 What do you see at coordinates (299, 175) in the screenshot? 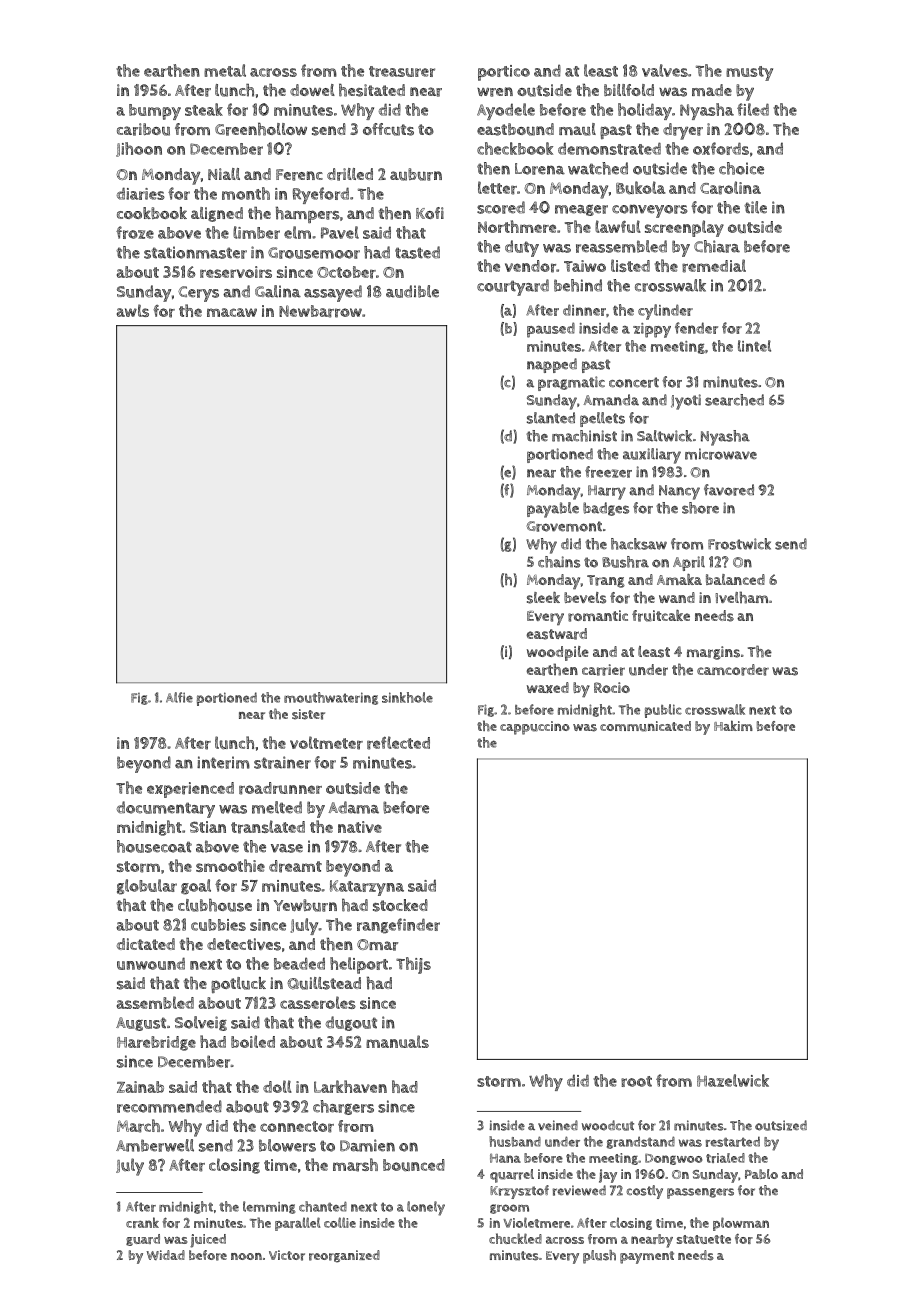
I see `Ferenc` at bounding box center [299, 175].
